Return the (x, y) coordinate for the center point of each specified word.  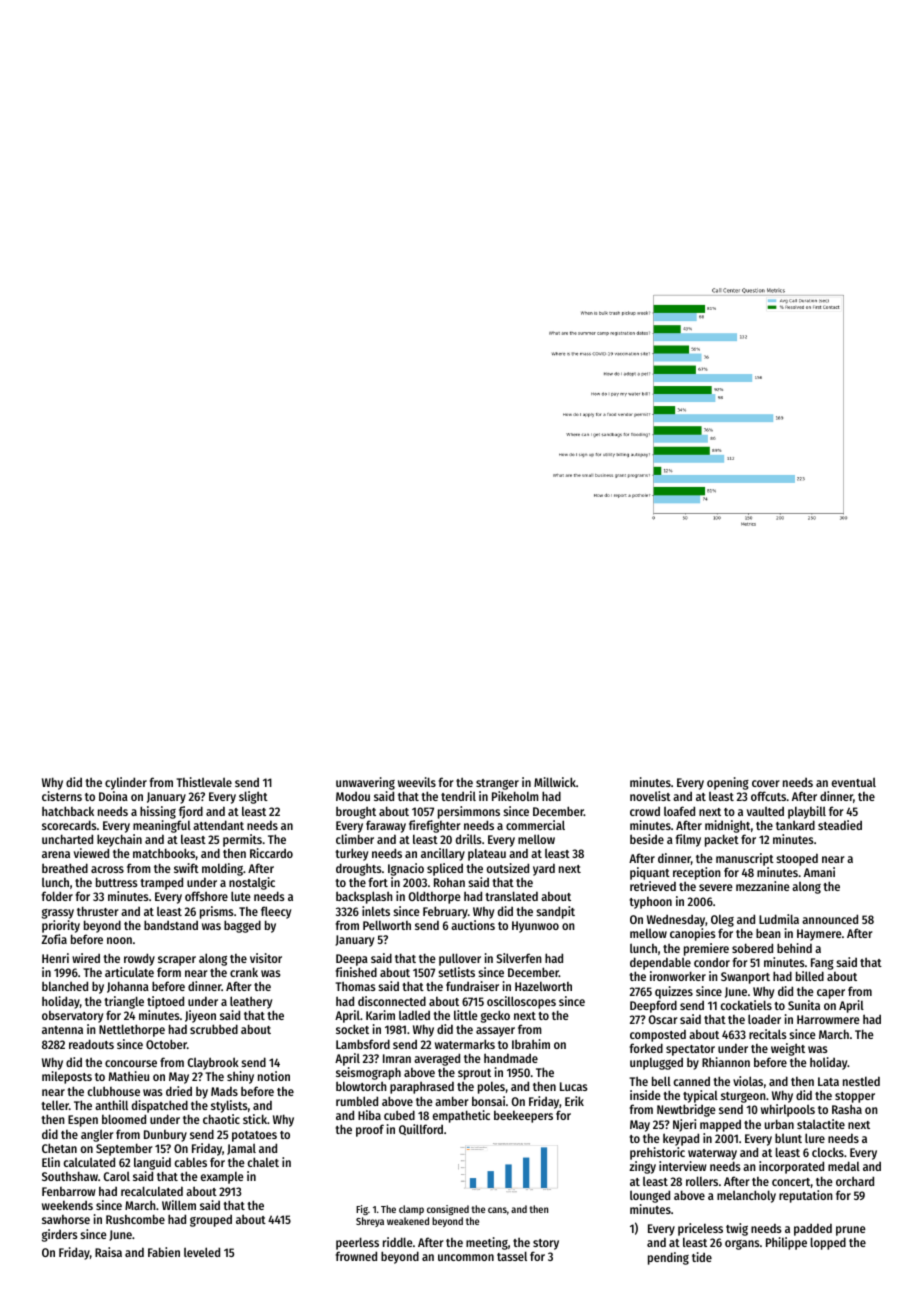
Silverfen (519, 958)
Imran (397, 1058)
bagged (242, 926)
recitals (768, 1034)
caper (831, 994)
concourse (131, 1063)
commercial (535, 825)
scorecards (69, 825)
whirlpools (788, 1110)
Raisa (108, 1252)
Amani (819, 872)
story (546, 1244)
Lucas (574, 1086)
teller (55, 1105)
